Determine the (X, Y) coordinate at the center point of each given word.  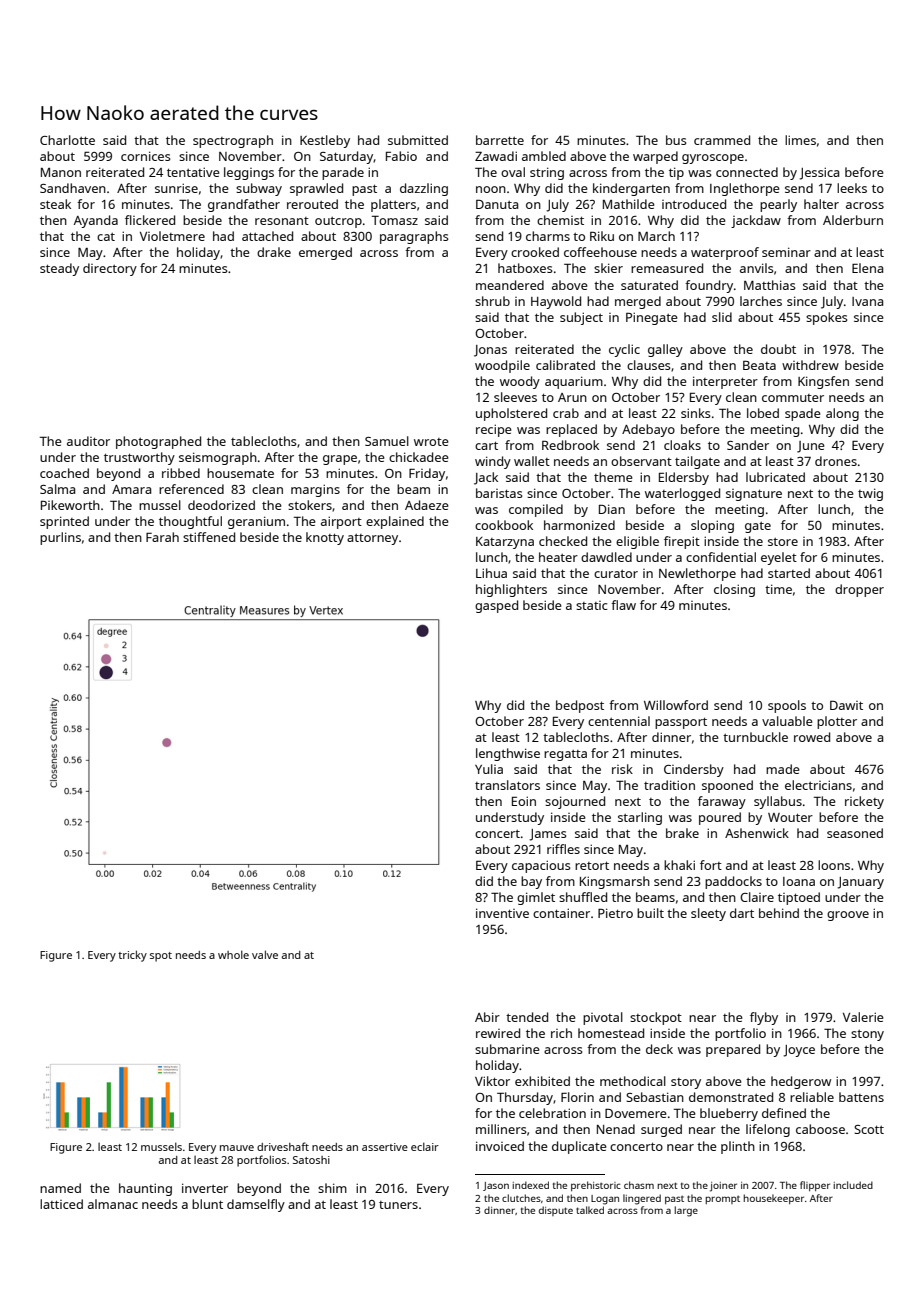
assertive (385, 1147)
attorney (372, 539)
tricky (132, 956)
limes (800, 140)
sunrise (176, 188)
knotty (325, 538)
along (842, 414)
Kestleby (325, 141)
